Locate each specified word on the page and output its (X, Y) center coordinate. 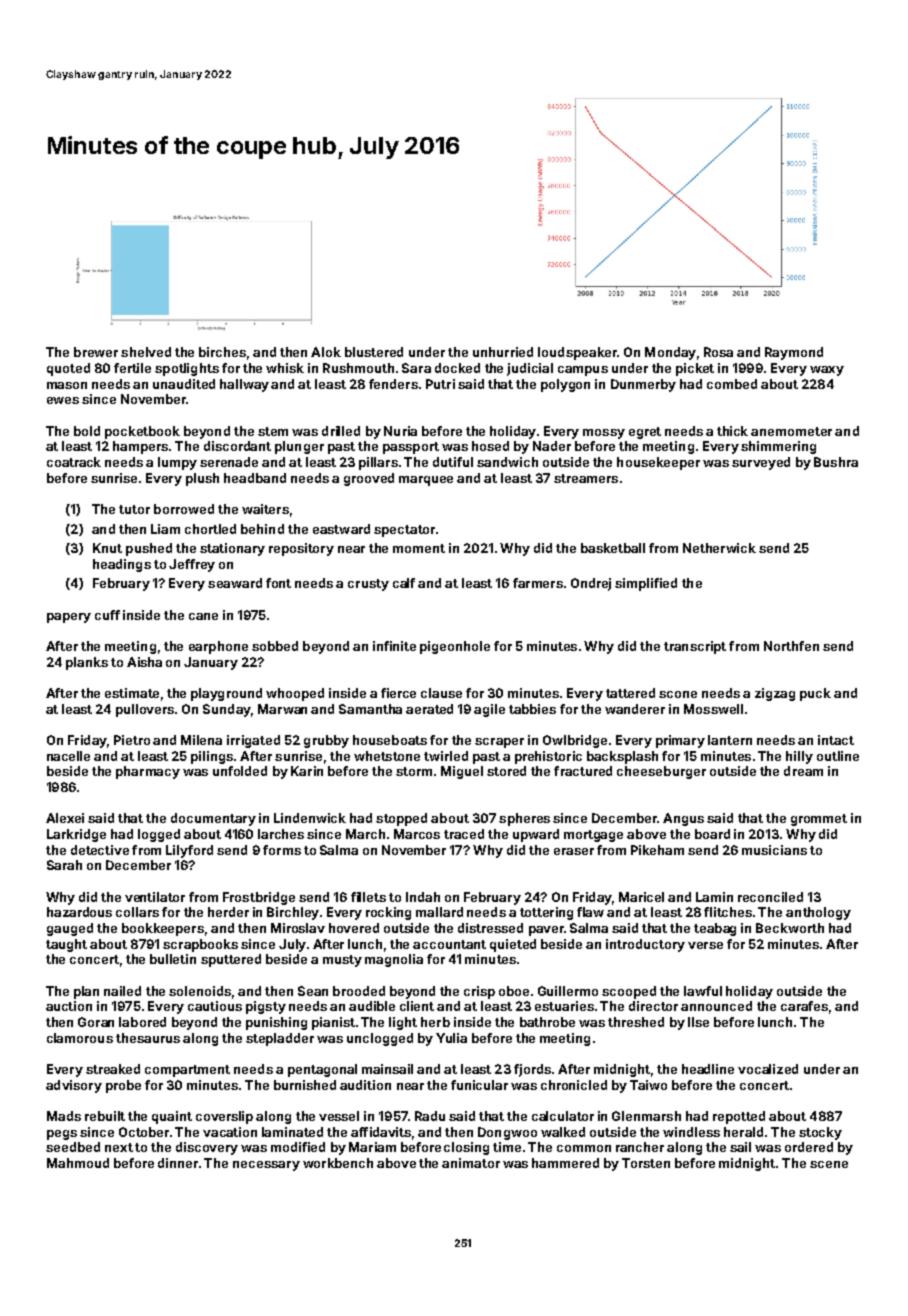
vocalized (768, 1069)
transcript (695, 647)
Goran (96, 1022)
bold (87, 431)
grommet (819, 820)
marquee (426, 481)
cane (203, 616)
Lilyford (189, 851)
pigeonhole (455, 647)
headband (255, 478)
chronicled (574, 1085)
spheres (524, 819)
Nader (552, 446)
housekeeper (658, 463)
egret (645, 433)
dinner (178, 1163)
